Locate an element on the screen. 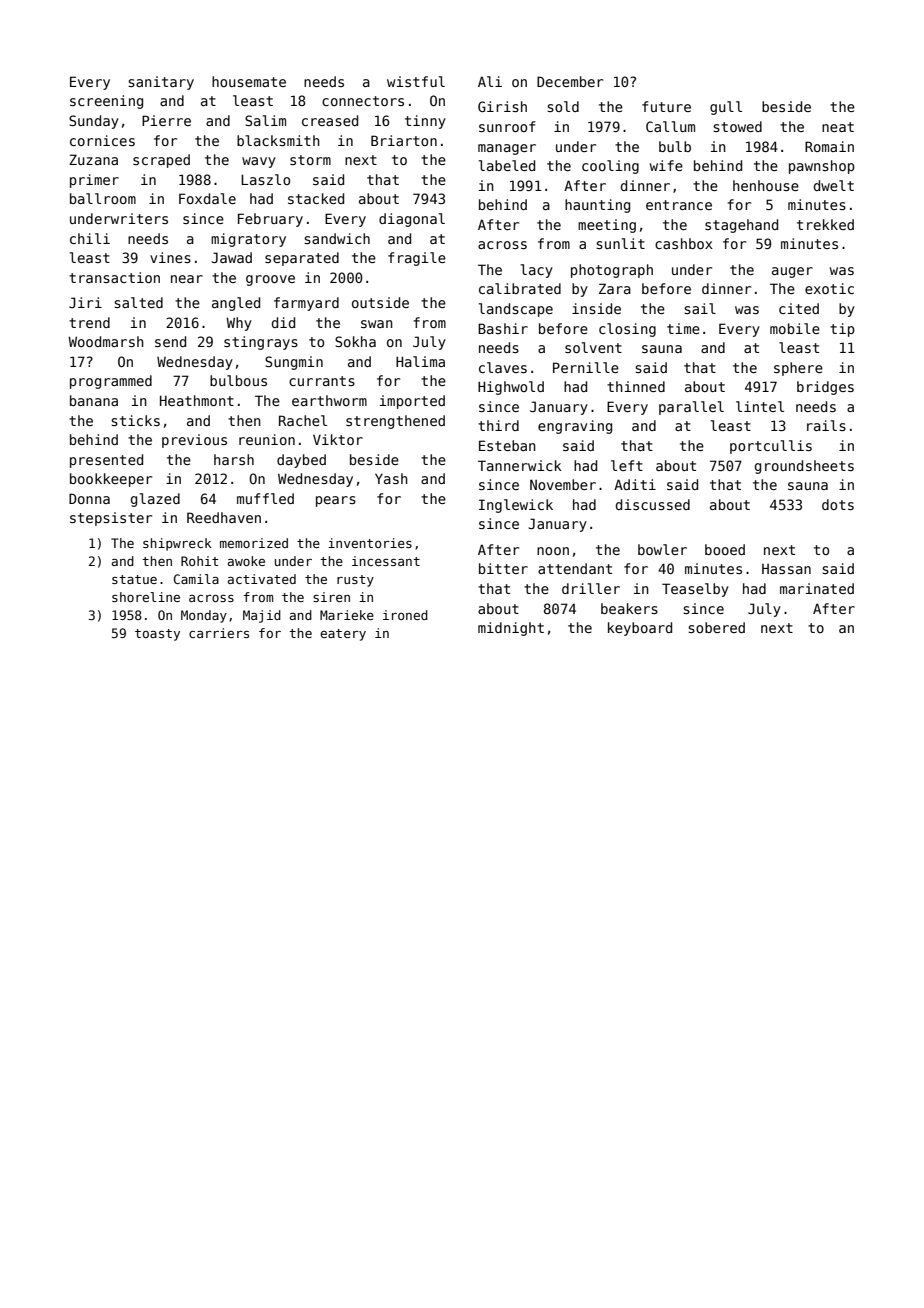 This screenshot has height=1308, width=924. lacy is located at coordinates (537, 271).
